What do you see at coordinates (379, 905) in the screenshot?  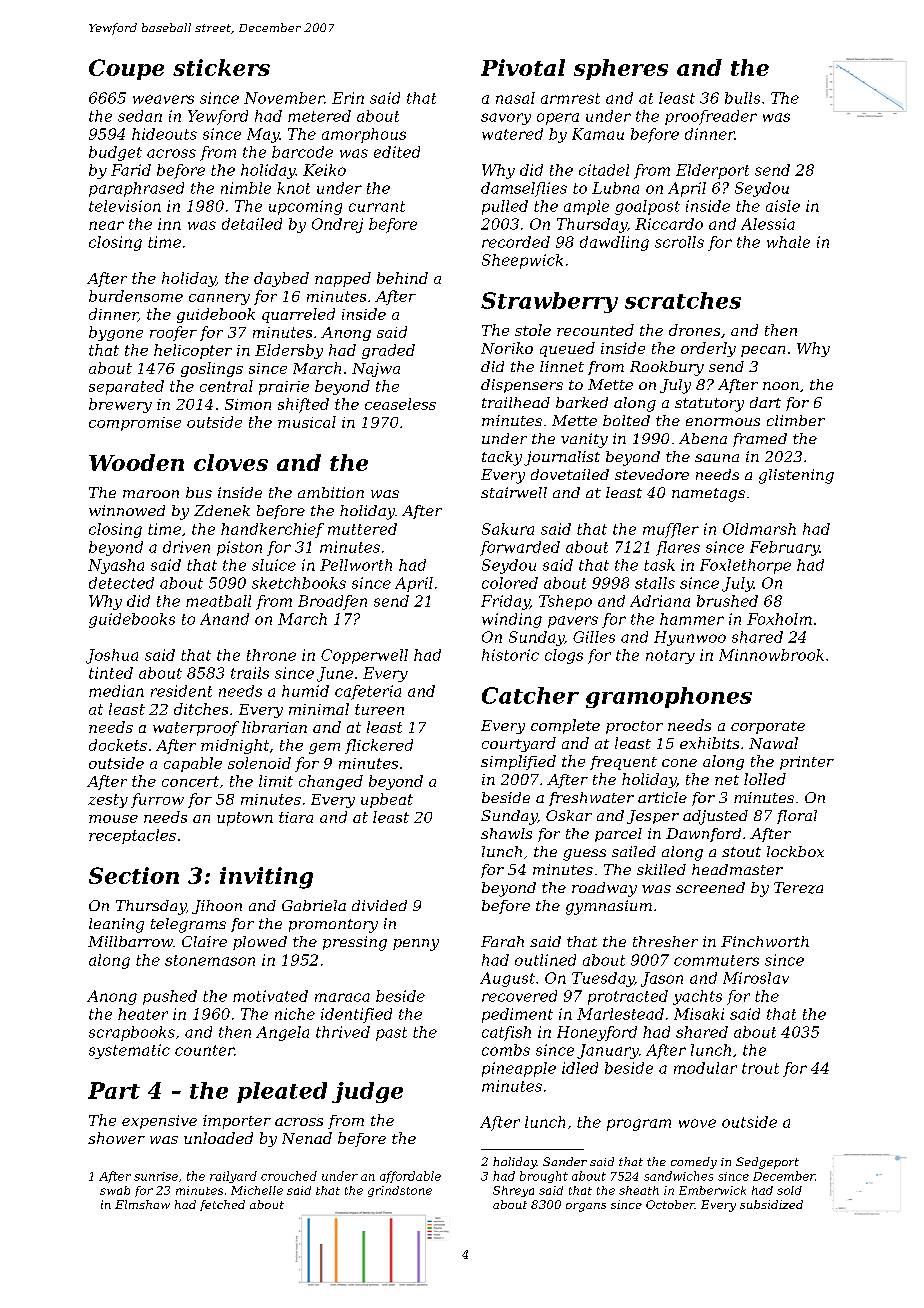 I see `divided` at bounding box center [379, 905].
